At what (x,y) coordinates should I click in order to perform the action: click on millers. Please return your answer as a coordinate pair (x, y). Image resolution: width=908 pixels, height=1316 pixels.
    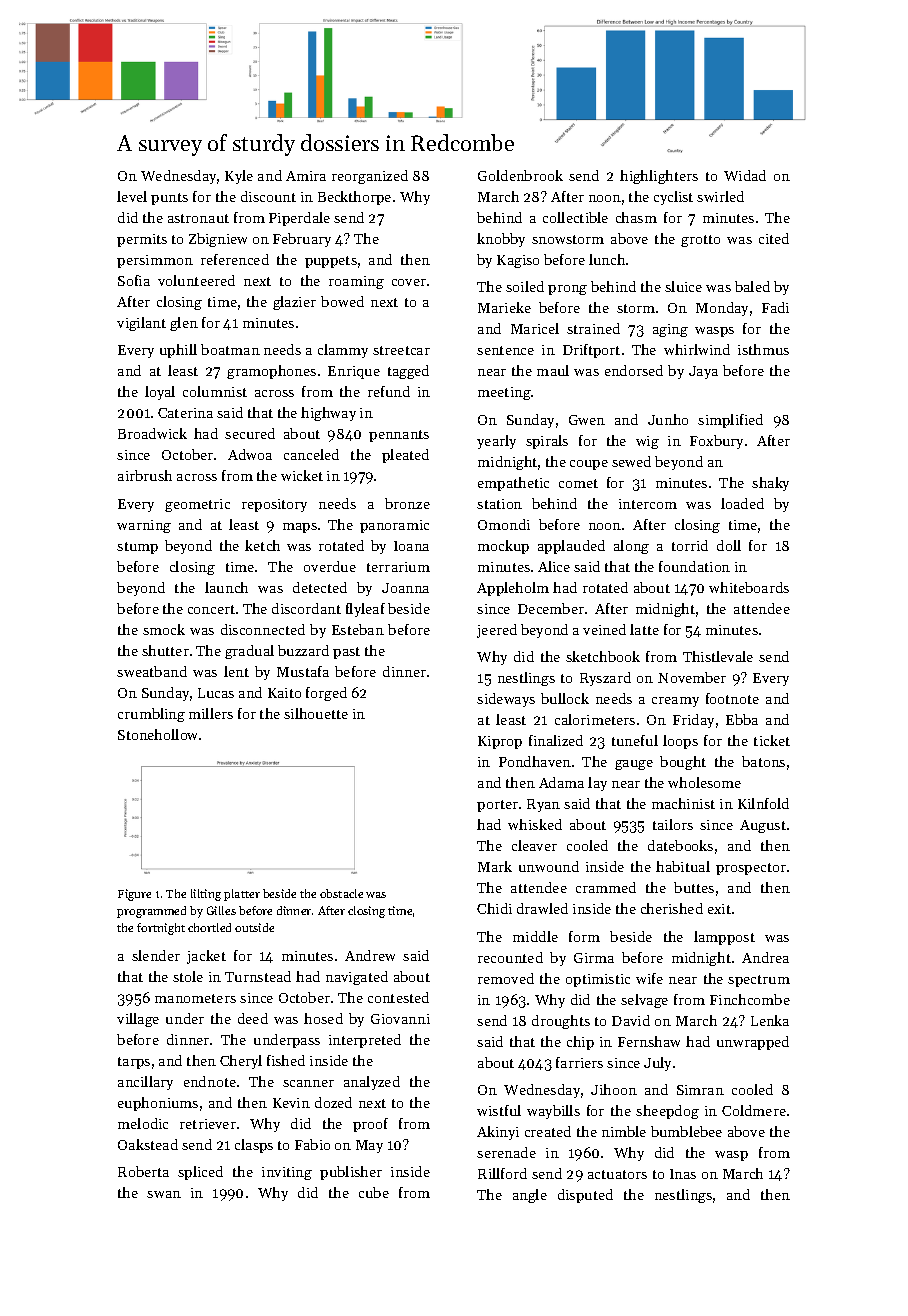
    Looking at the image, I should click on (211, 713).
